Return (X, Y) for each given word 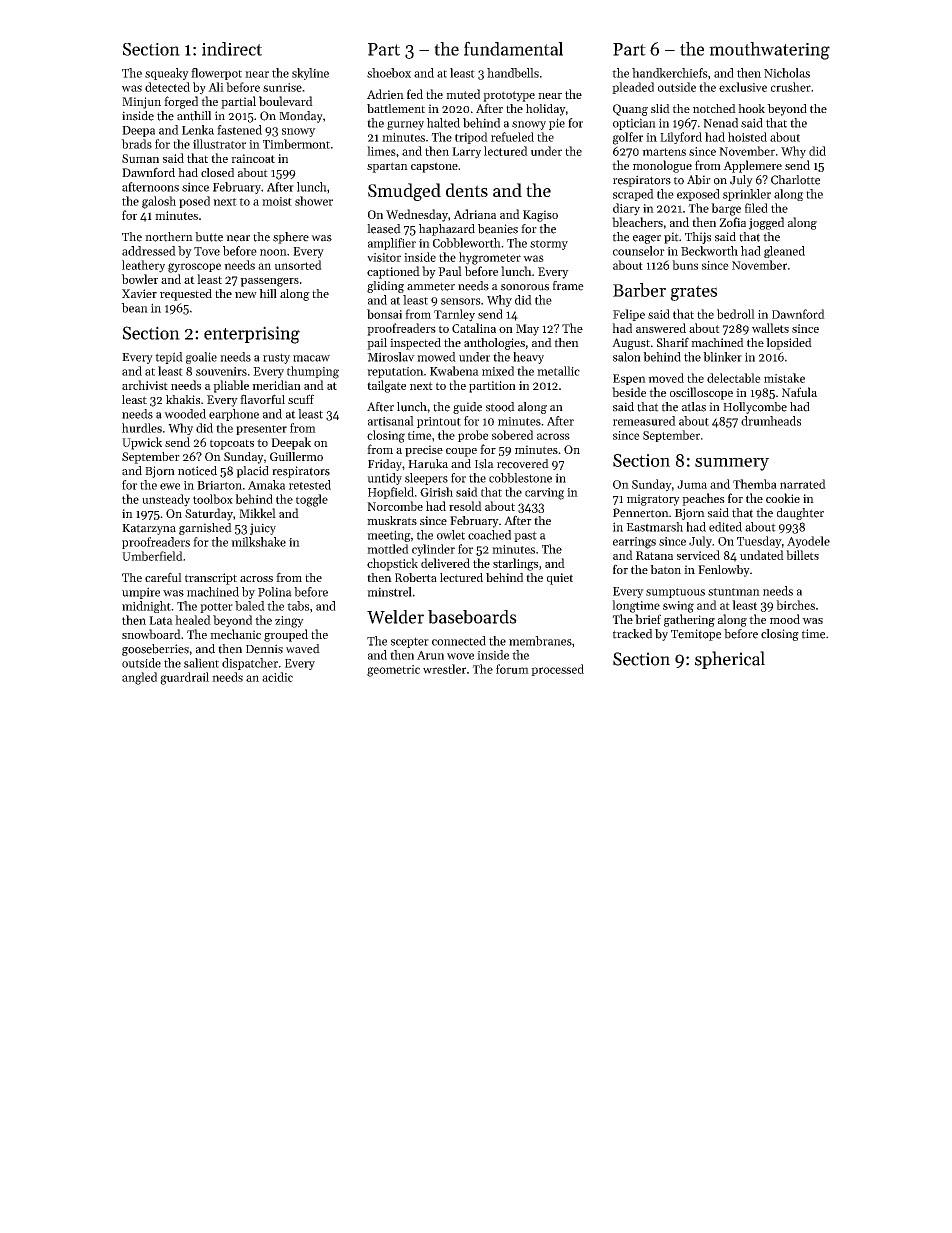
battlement (396, 108)
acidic (277, 677)
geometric (393, 671)
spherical (730, 660)
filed (756, 208)
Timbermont (296, 144)
